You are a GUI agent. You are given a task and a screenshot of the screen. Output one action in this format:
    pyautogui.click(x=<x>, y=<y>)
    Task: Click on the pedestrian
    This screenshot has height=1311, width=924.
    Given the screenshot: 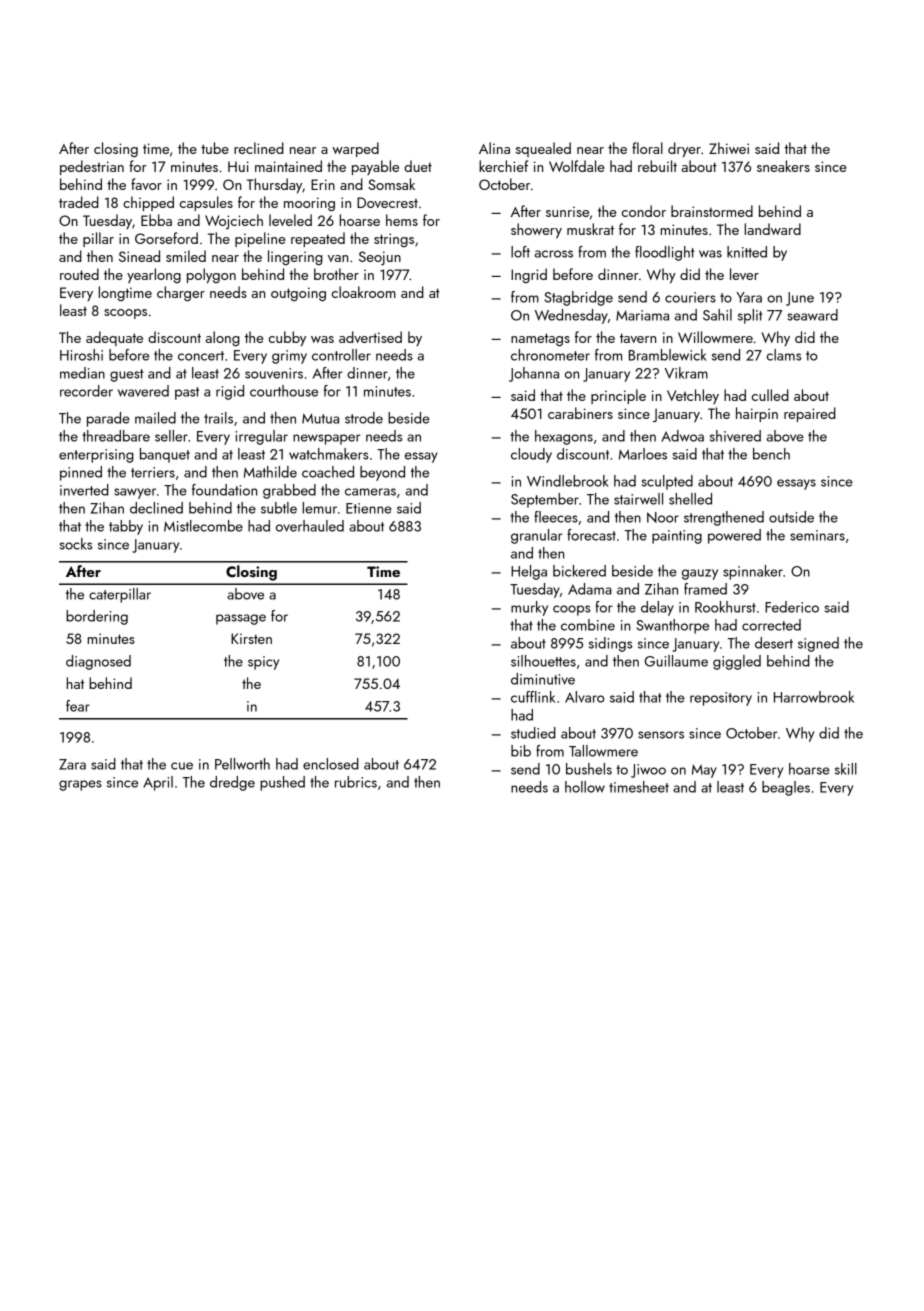 What is the action you would take?
    pyautogui.click(x=92, y=167)
